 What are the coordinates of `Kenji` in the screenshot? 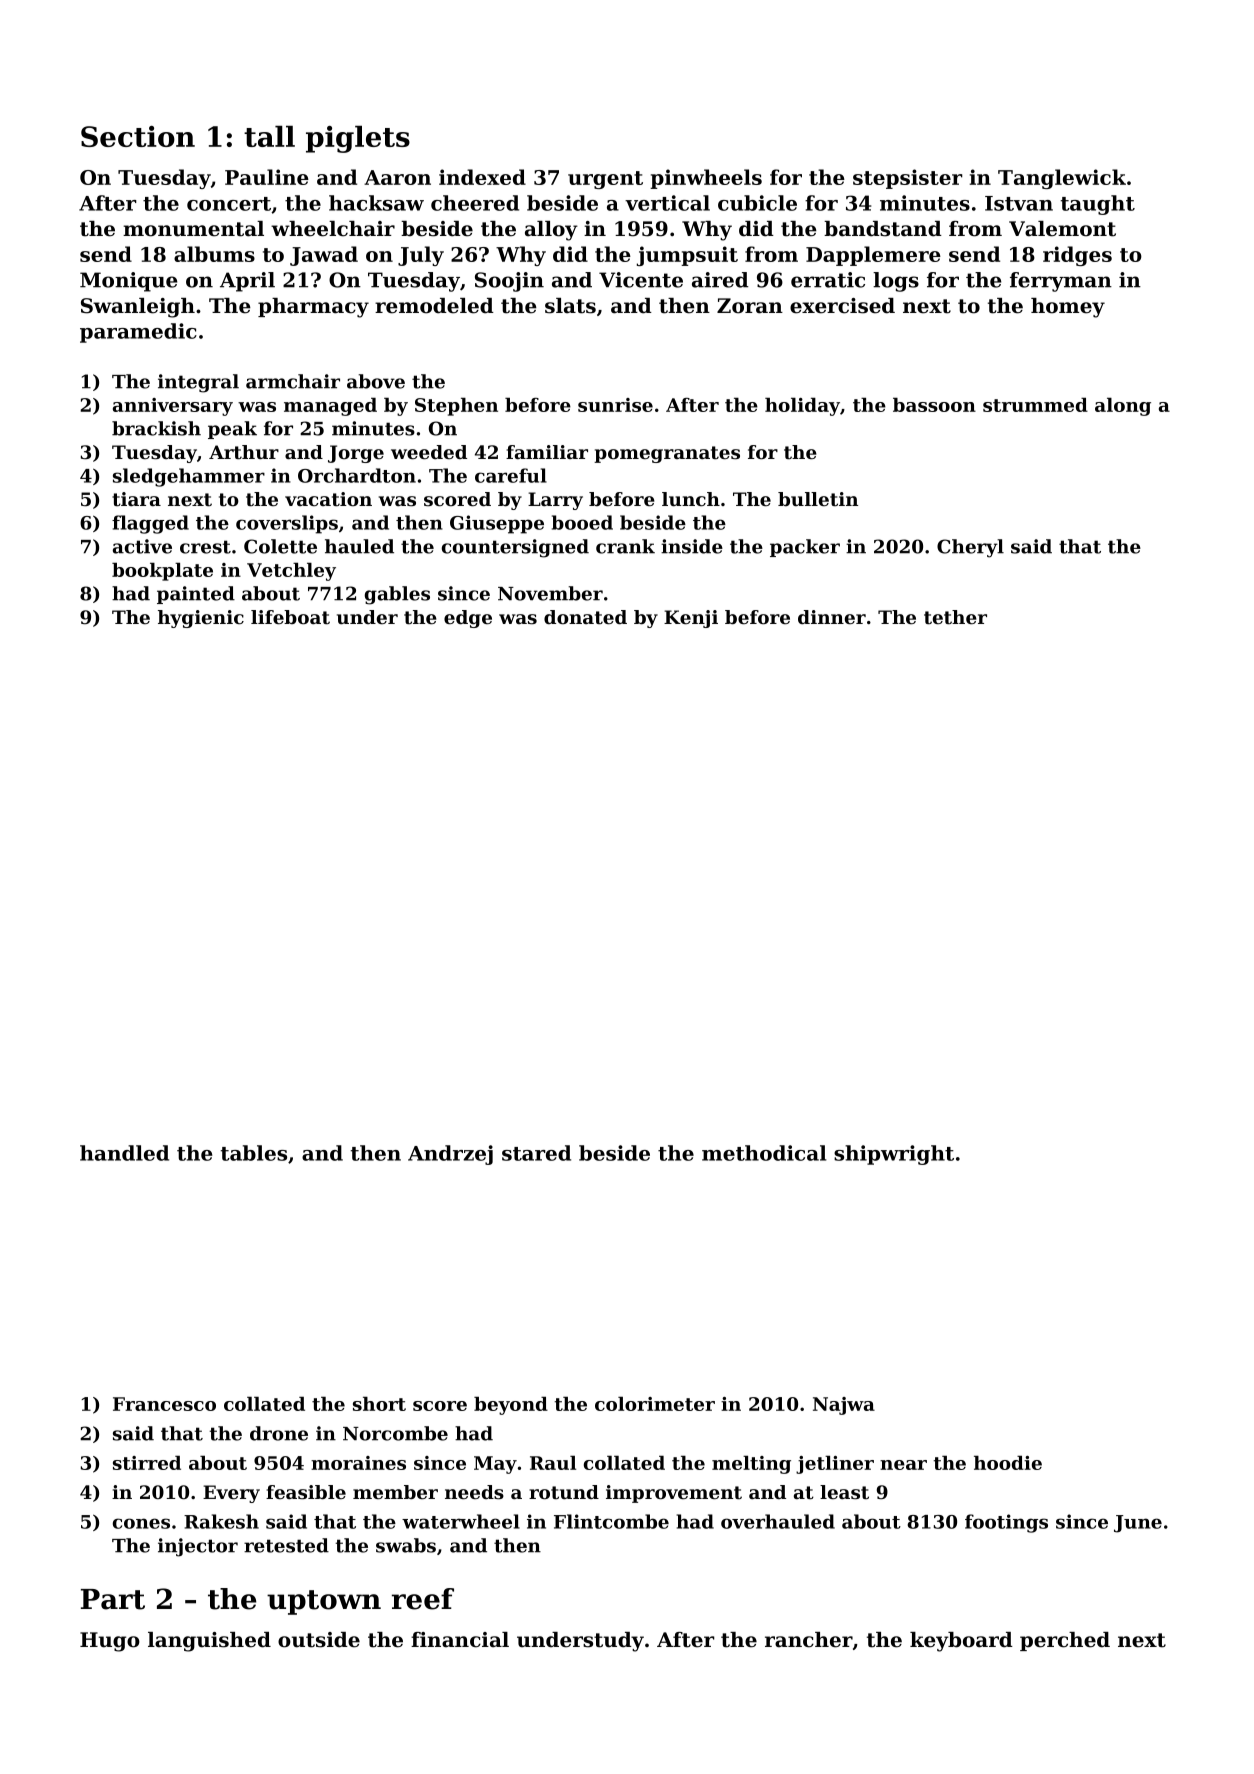 It's located at (691, 619).
